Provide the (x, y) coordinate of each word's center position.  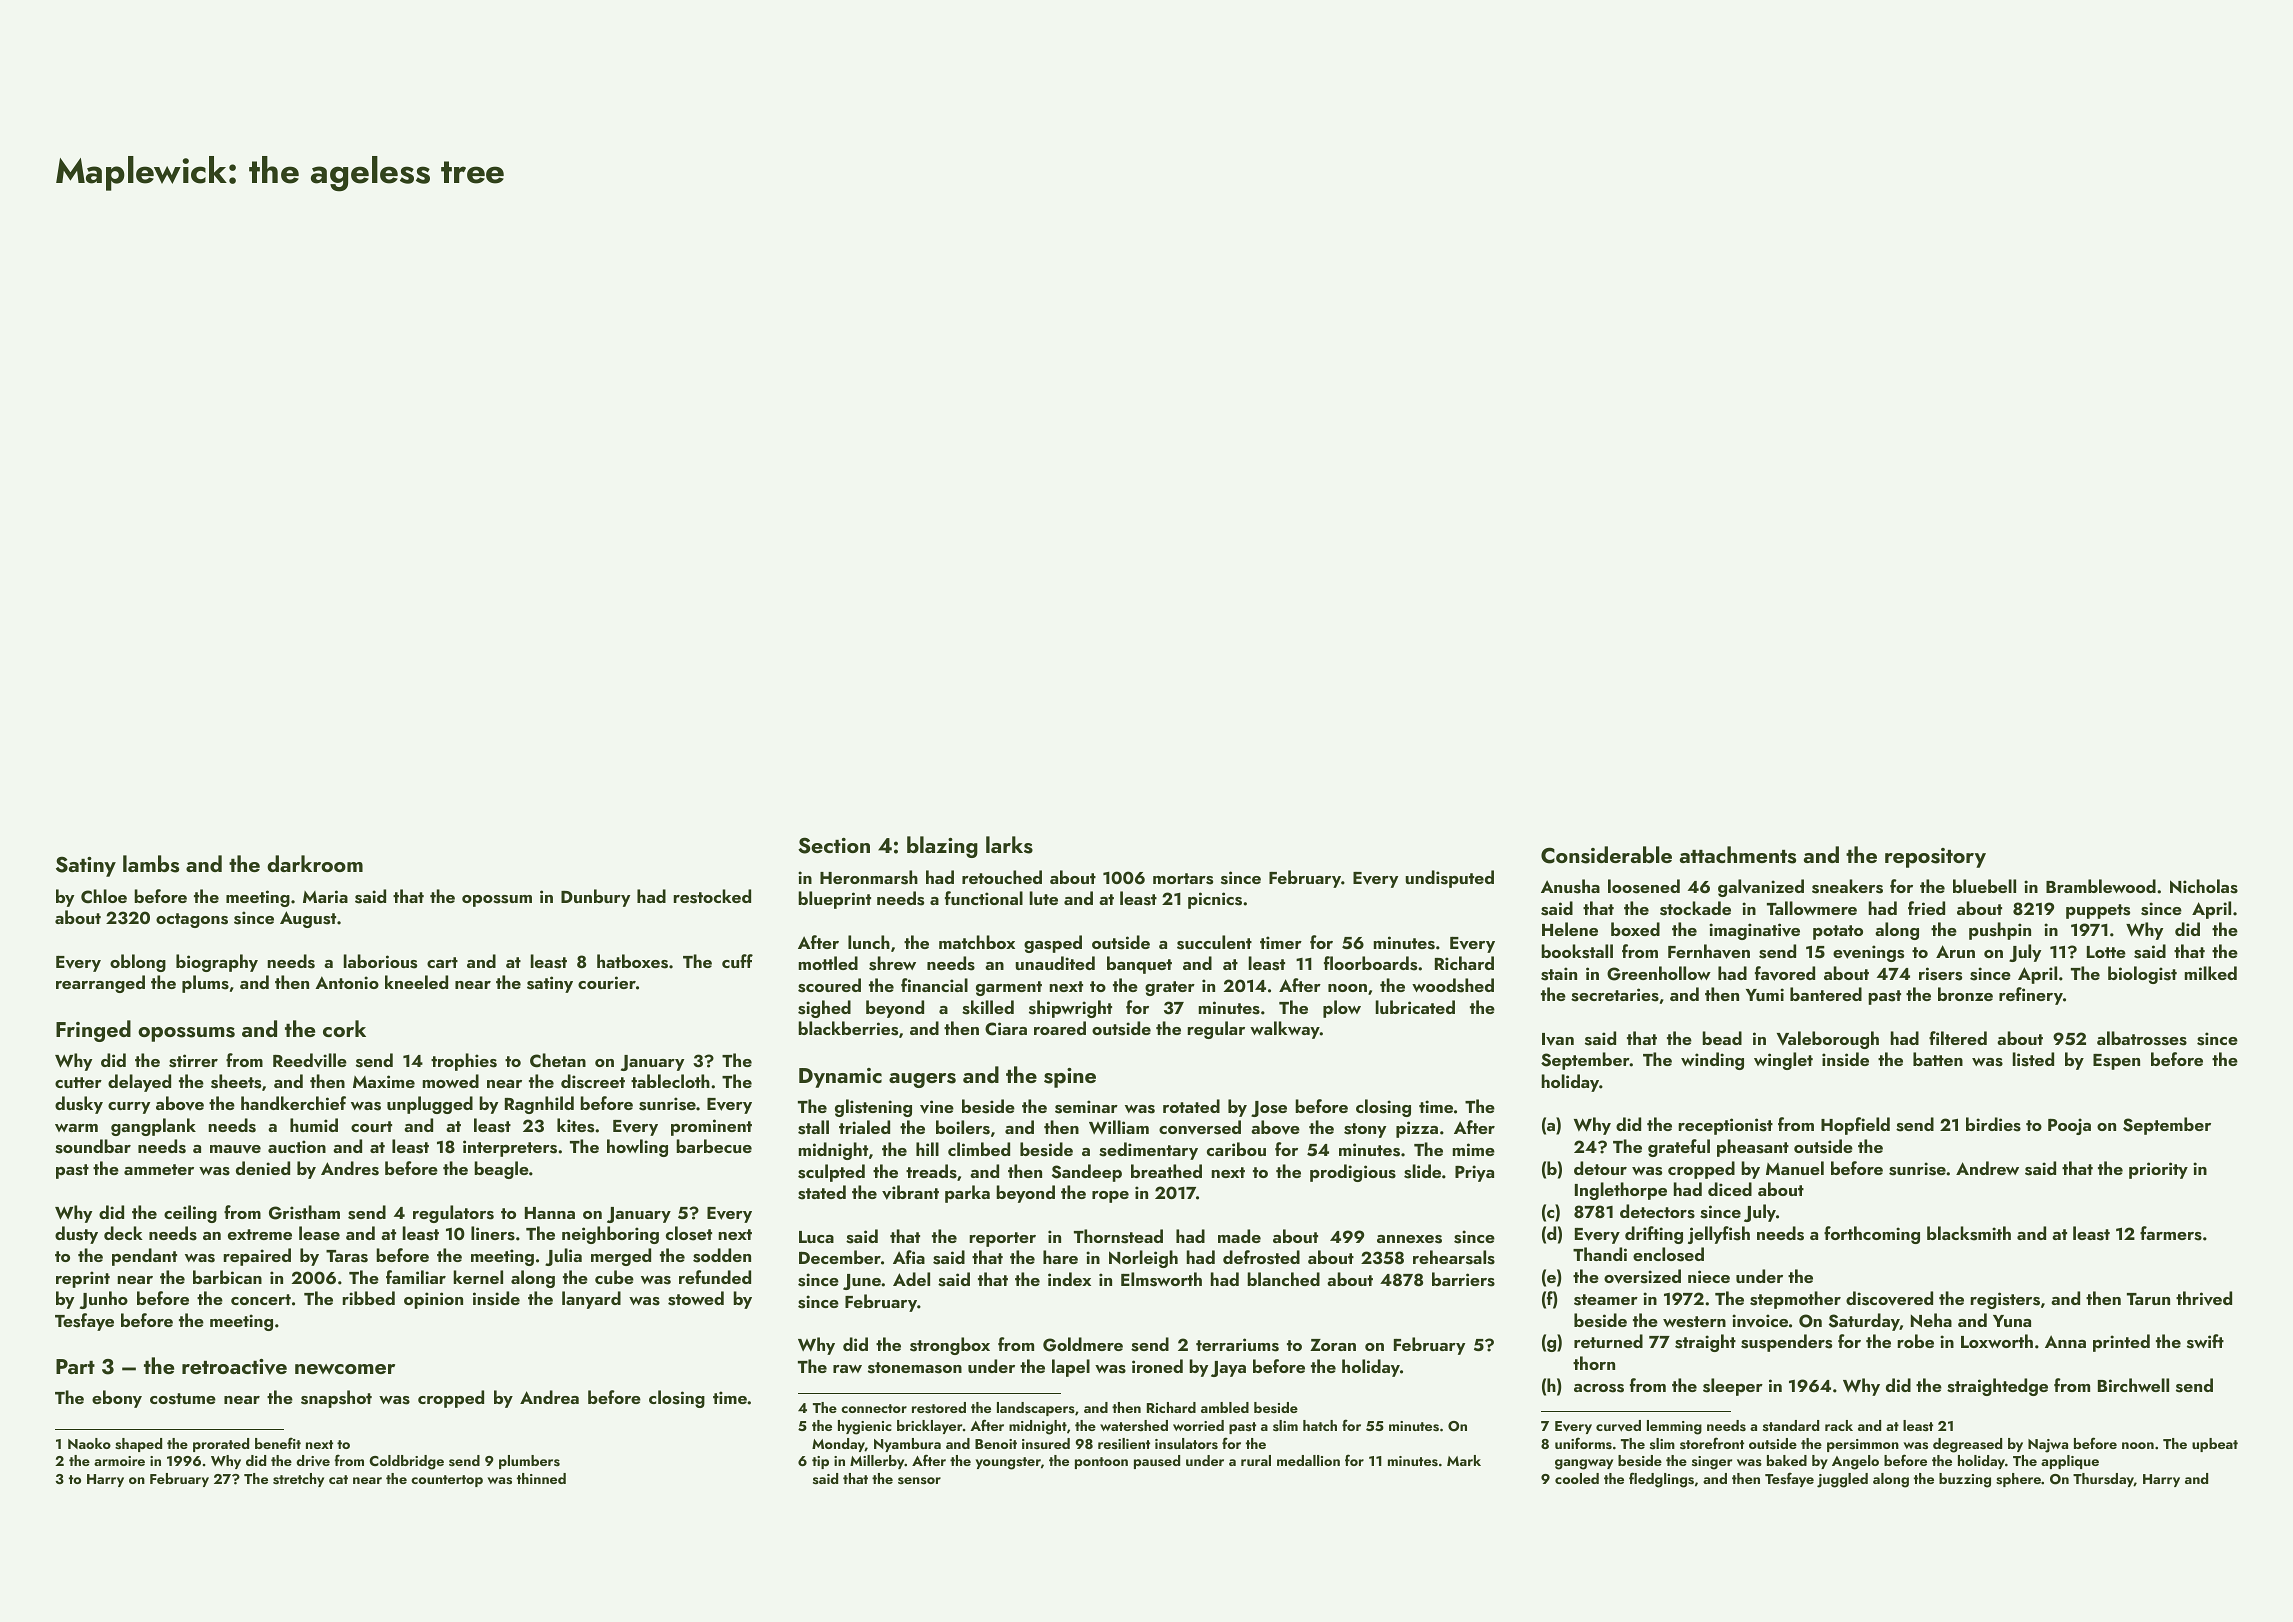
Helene (1570, 929)
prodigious (1353, 1173)
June (862, 1282)
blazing (942, 847)
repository (1935, 858)
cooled (1577, 1478)
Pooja (2069, 1126)
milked (2211, 973)
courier (607, 982)
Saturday (1864, 1322)
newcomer (345, 1369)
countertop (447, 1481)
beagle (501, 1170)
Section (834, 845)
